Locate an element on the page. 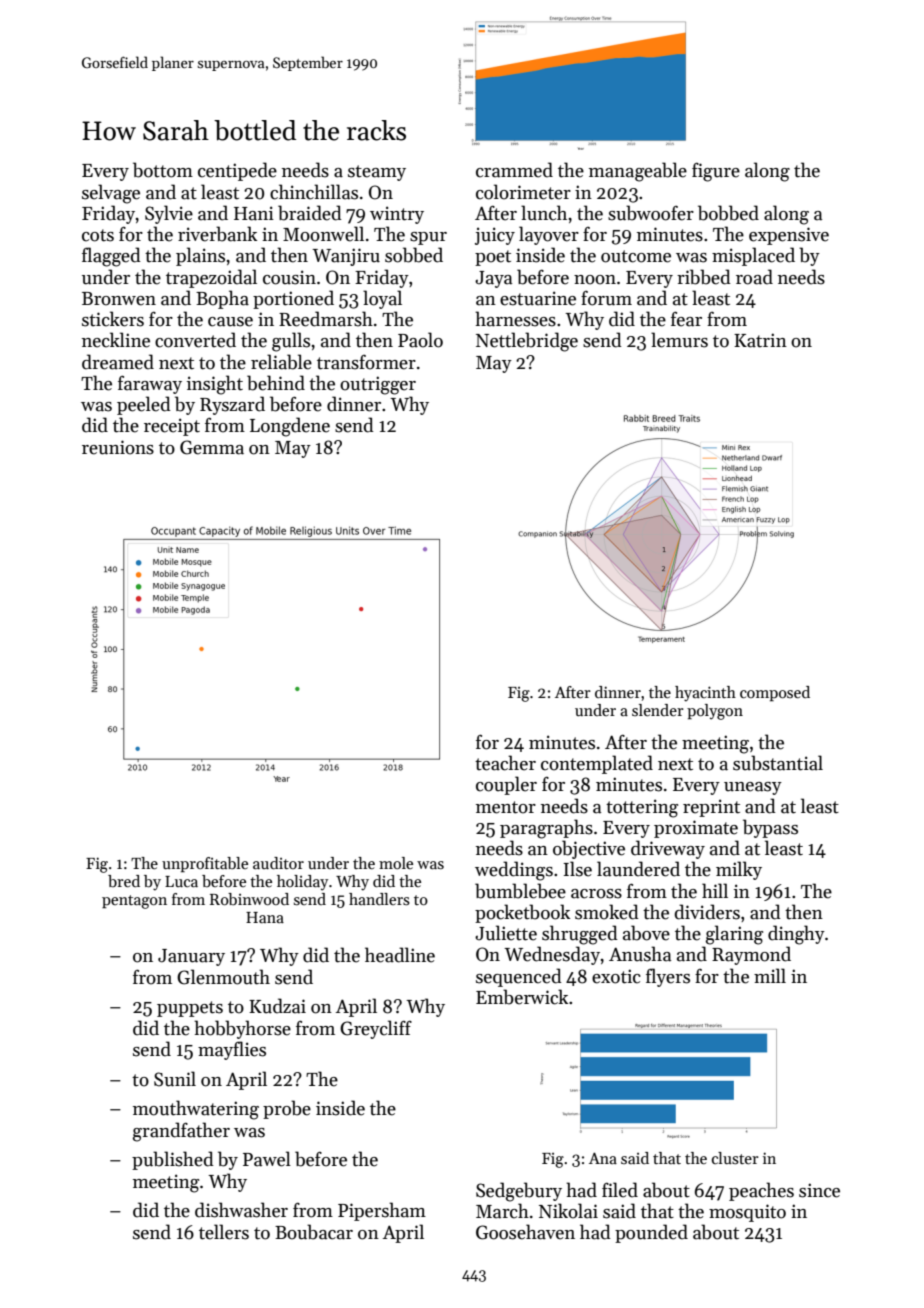 The image size is (924, 1308). Hana is located at coordinates (265, 917).
